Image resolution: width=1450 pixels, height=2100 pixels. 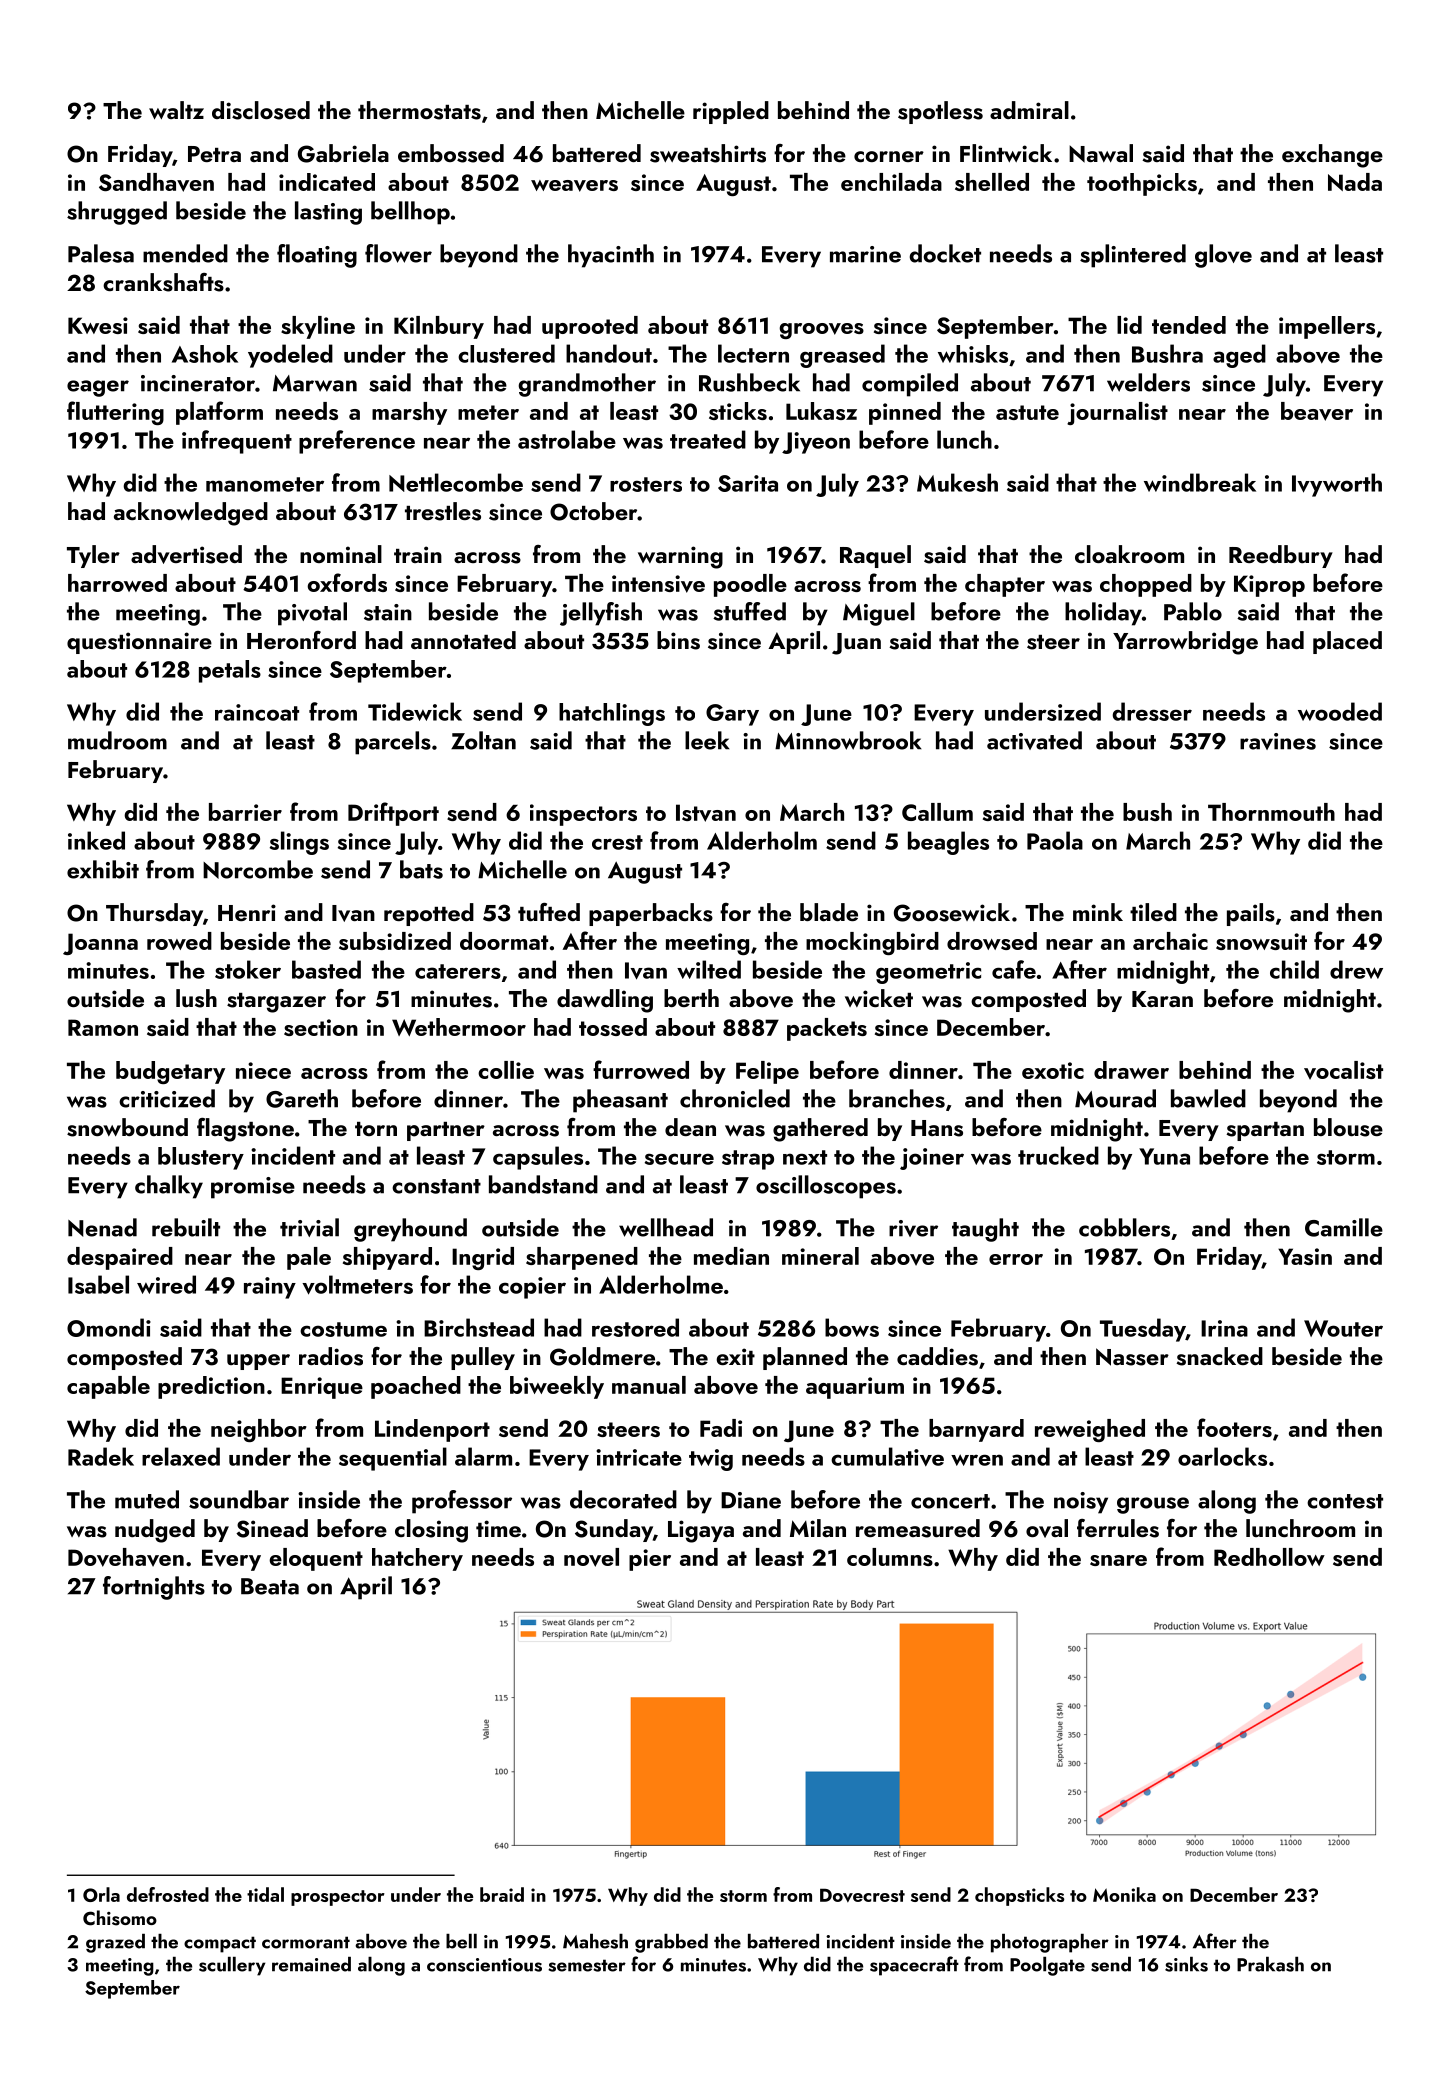 What do you see at coordinates (432, 1430) in the document?
I see `Lindenport` at bounding box center [432, 1430].
